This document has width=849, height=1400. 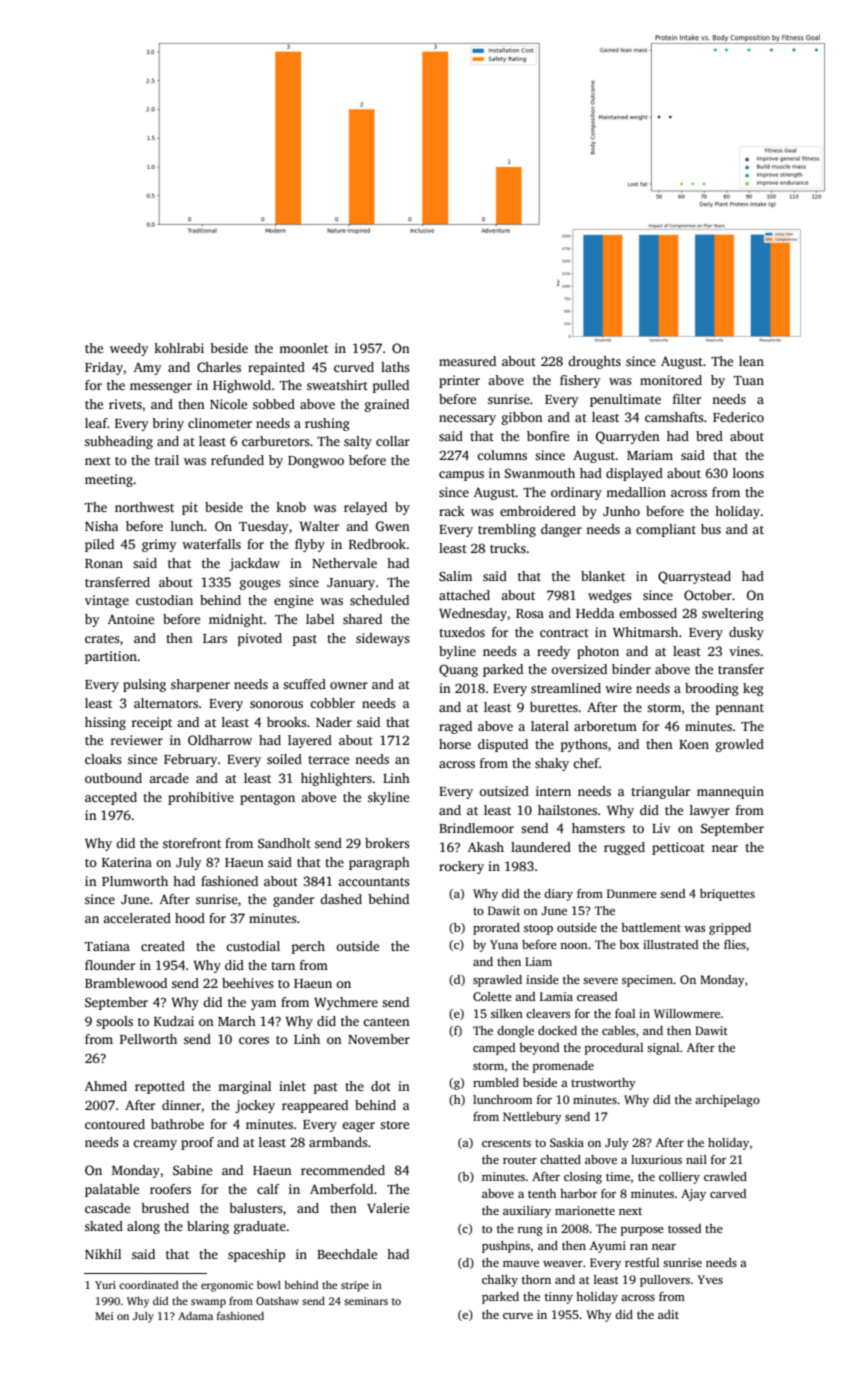 What do you see at coordinates (334, 722) in the document?
I see `Nader` at bounding box center [334, 722].
